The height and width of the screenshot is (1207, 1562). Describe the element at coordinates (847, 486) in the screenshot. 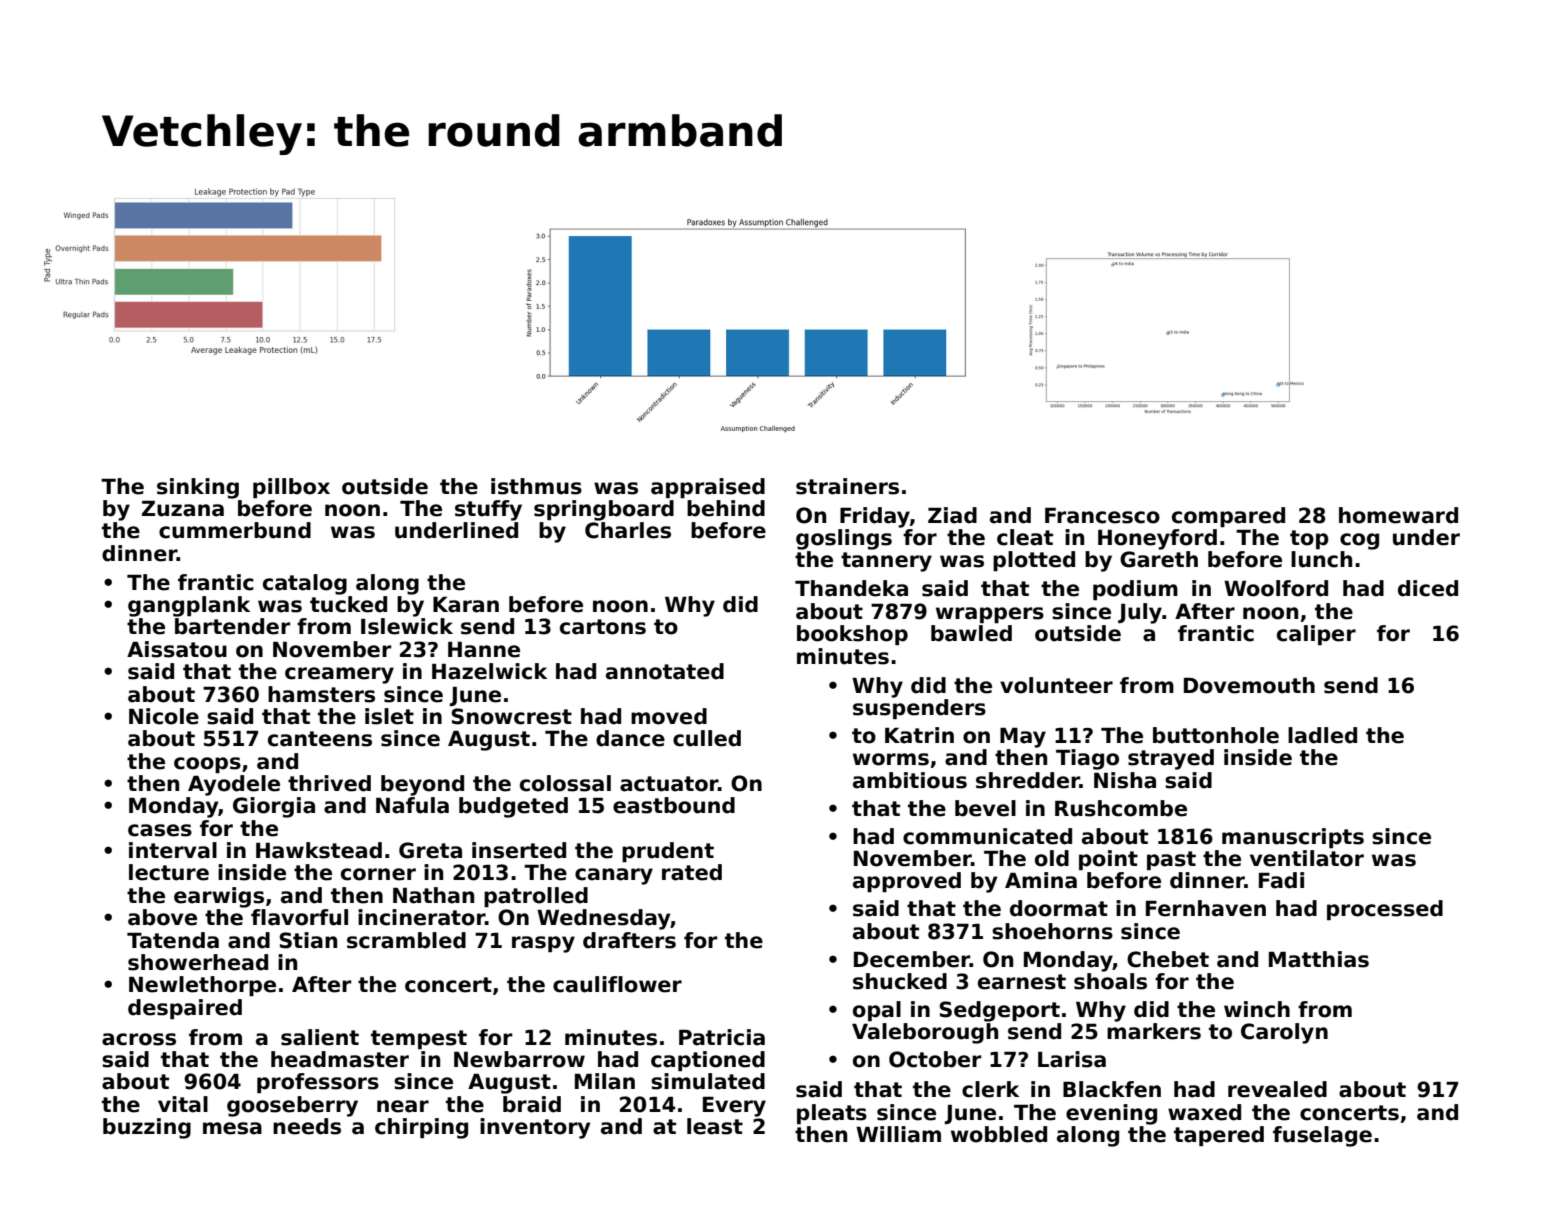

I see `strainers` at that location.
